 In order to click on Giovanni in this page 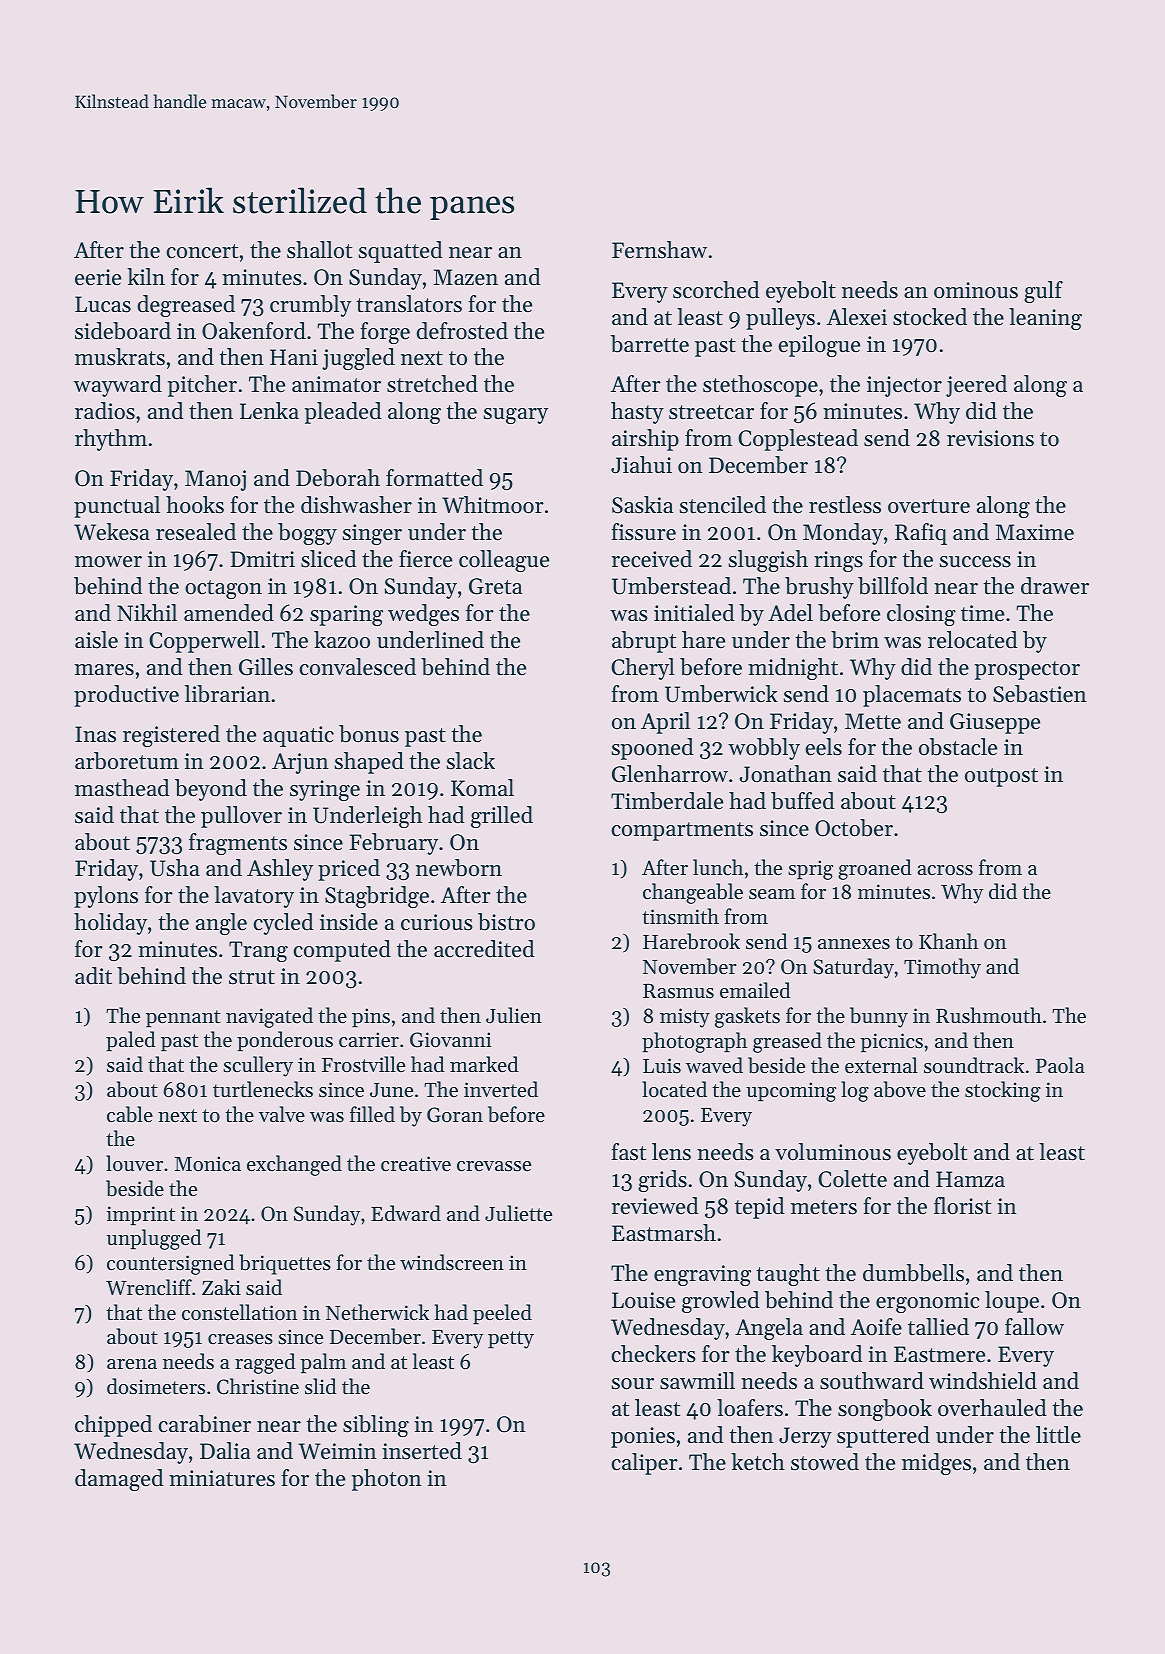, I will do `click(450, 1040)`.
